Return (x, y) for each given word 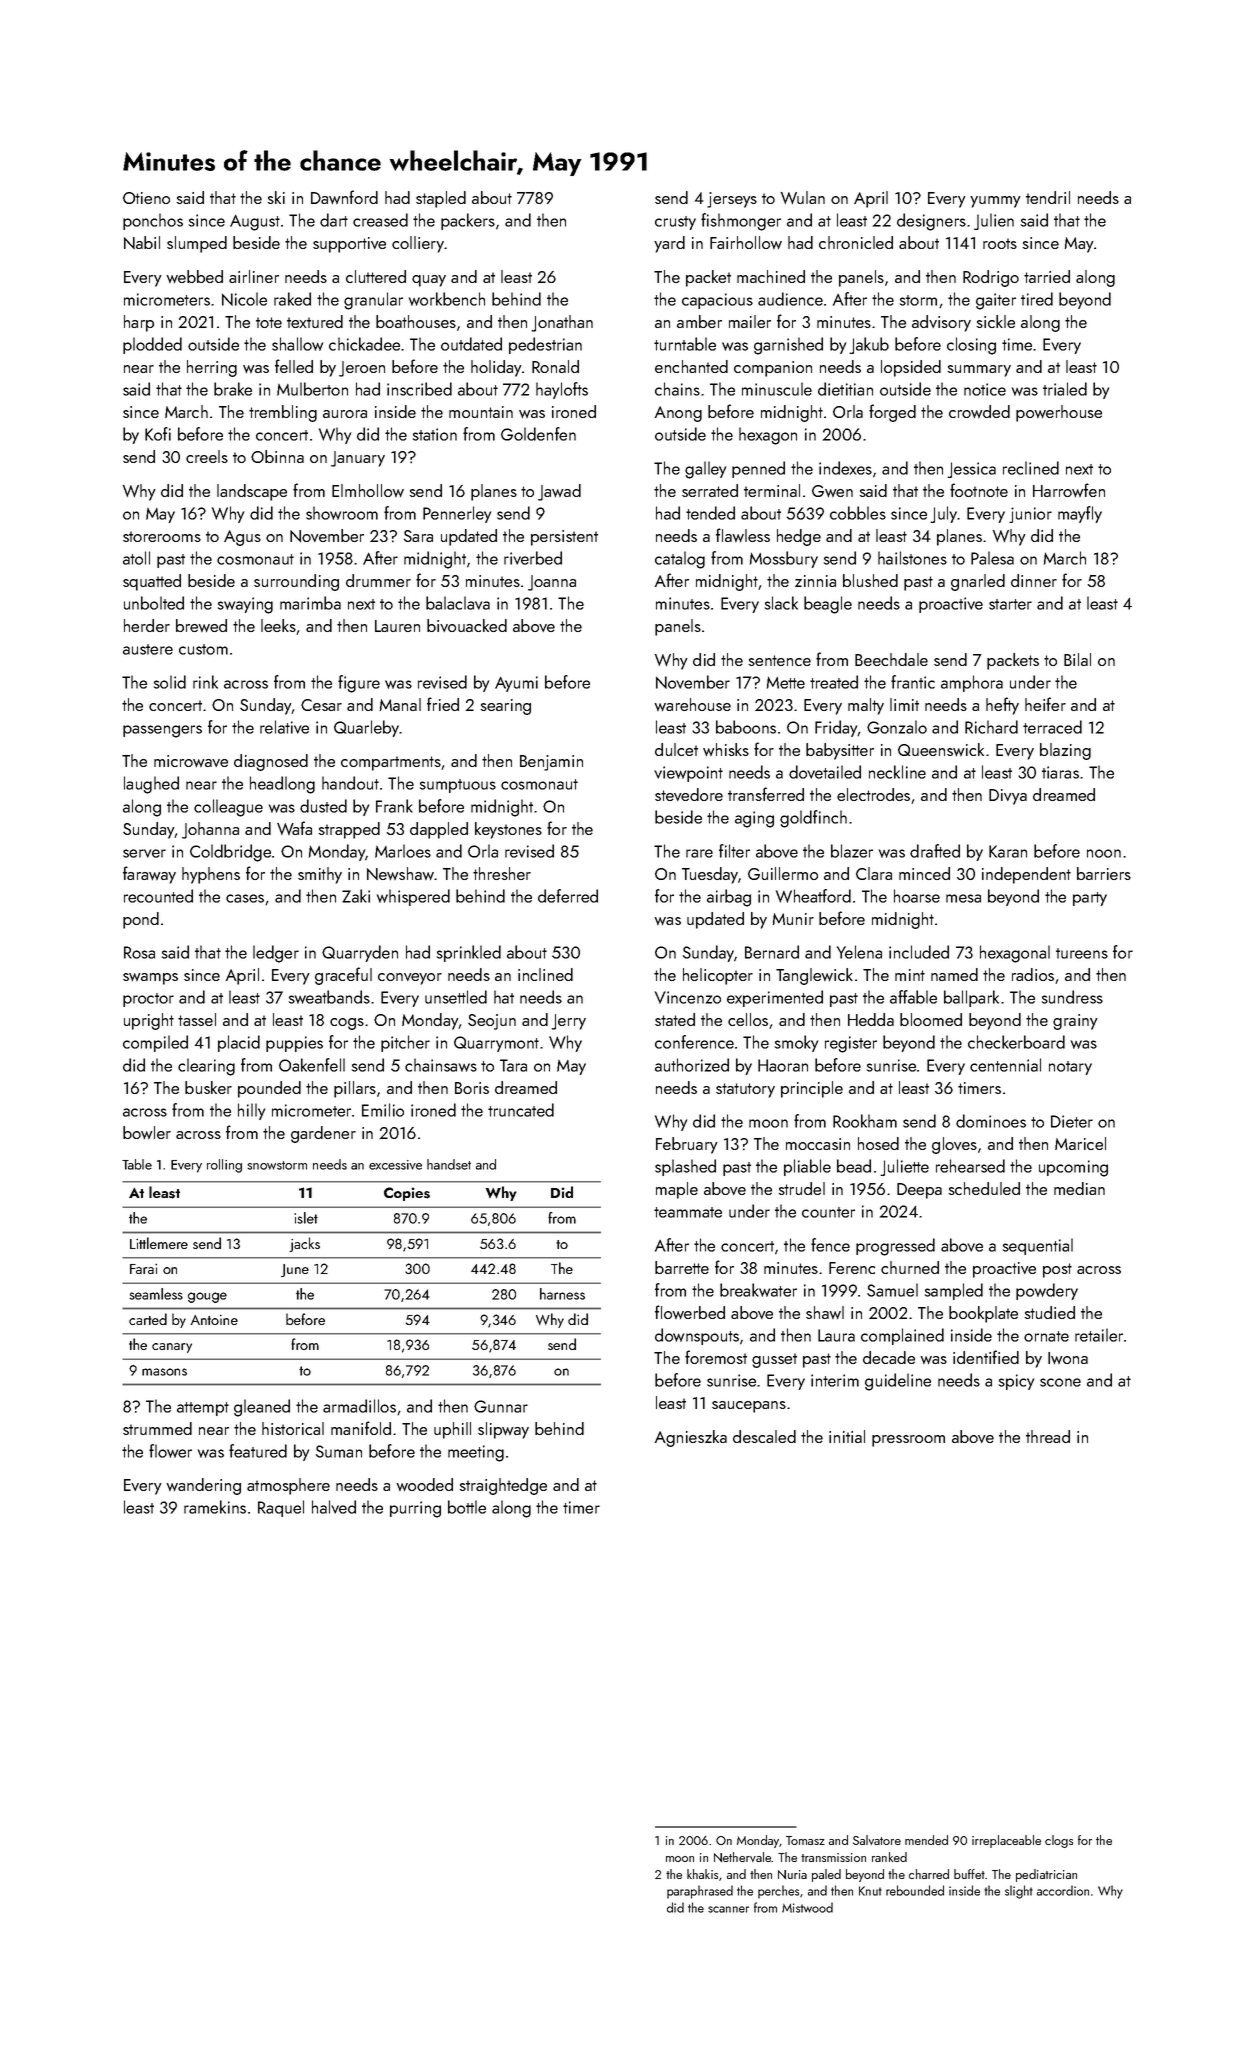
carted (148, 1319)
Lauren (397, 626)
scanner (728, 1909)
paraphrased (700, 1892)
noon (1104, 853)
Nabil (142, 242)
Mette (786, 683)
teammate (688, 1212)
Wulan (803, 197)
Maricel (1080, 1143)
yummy (995, 202)
